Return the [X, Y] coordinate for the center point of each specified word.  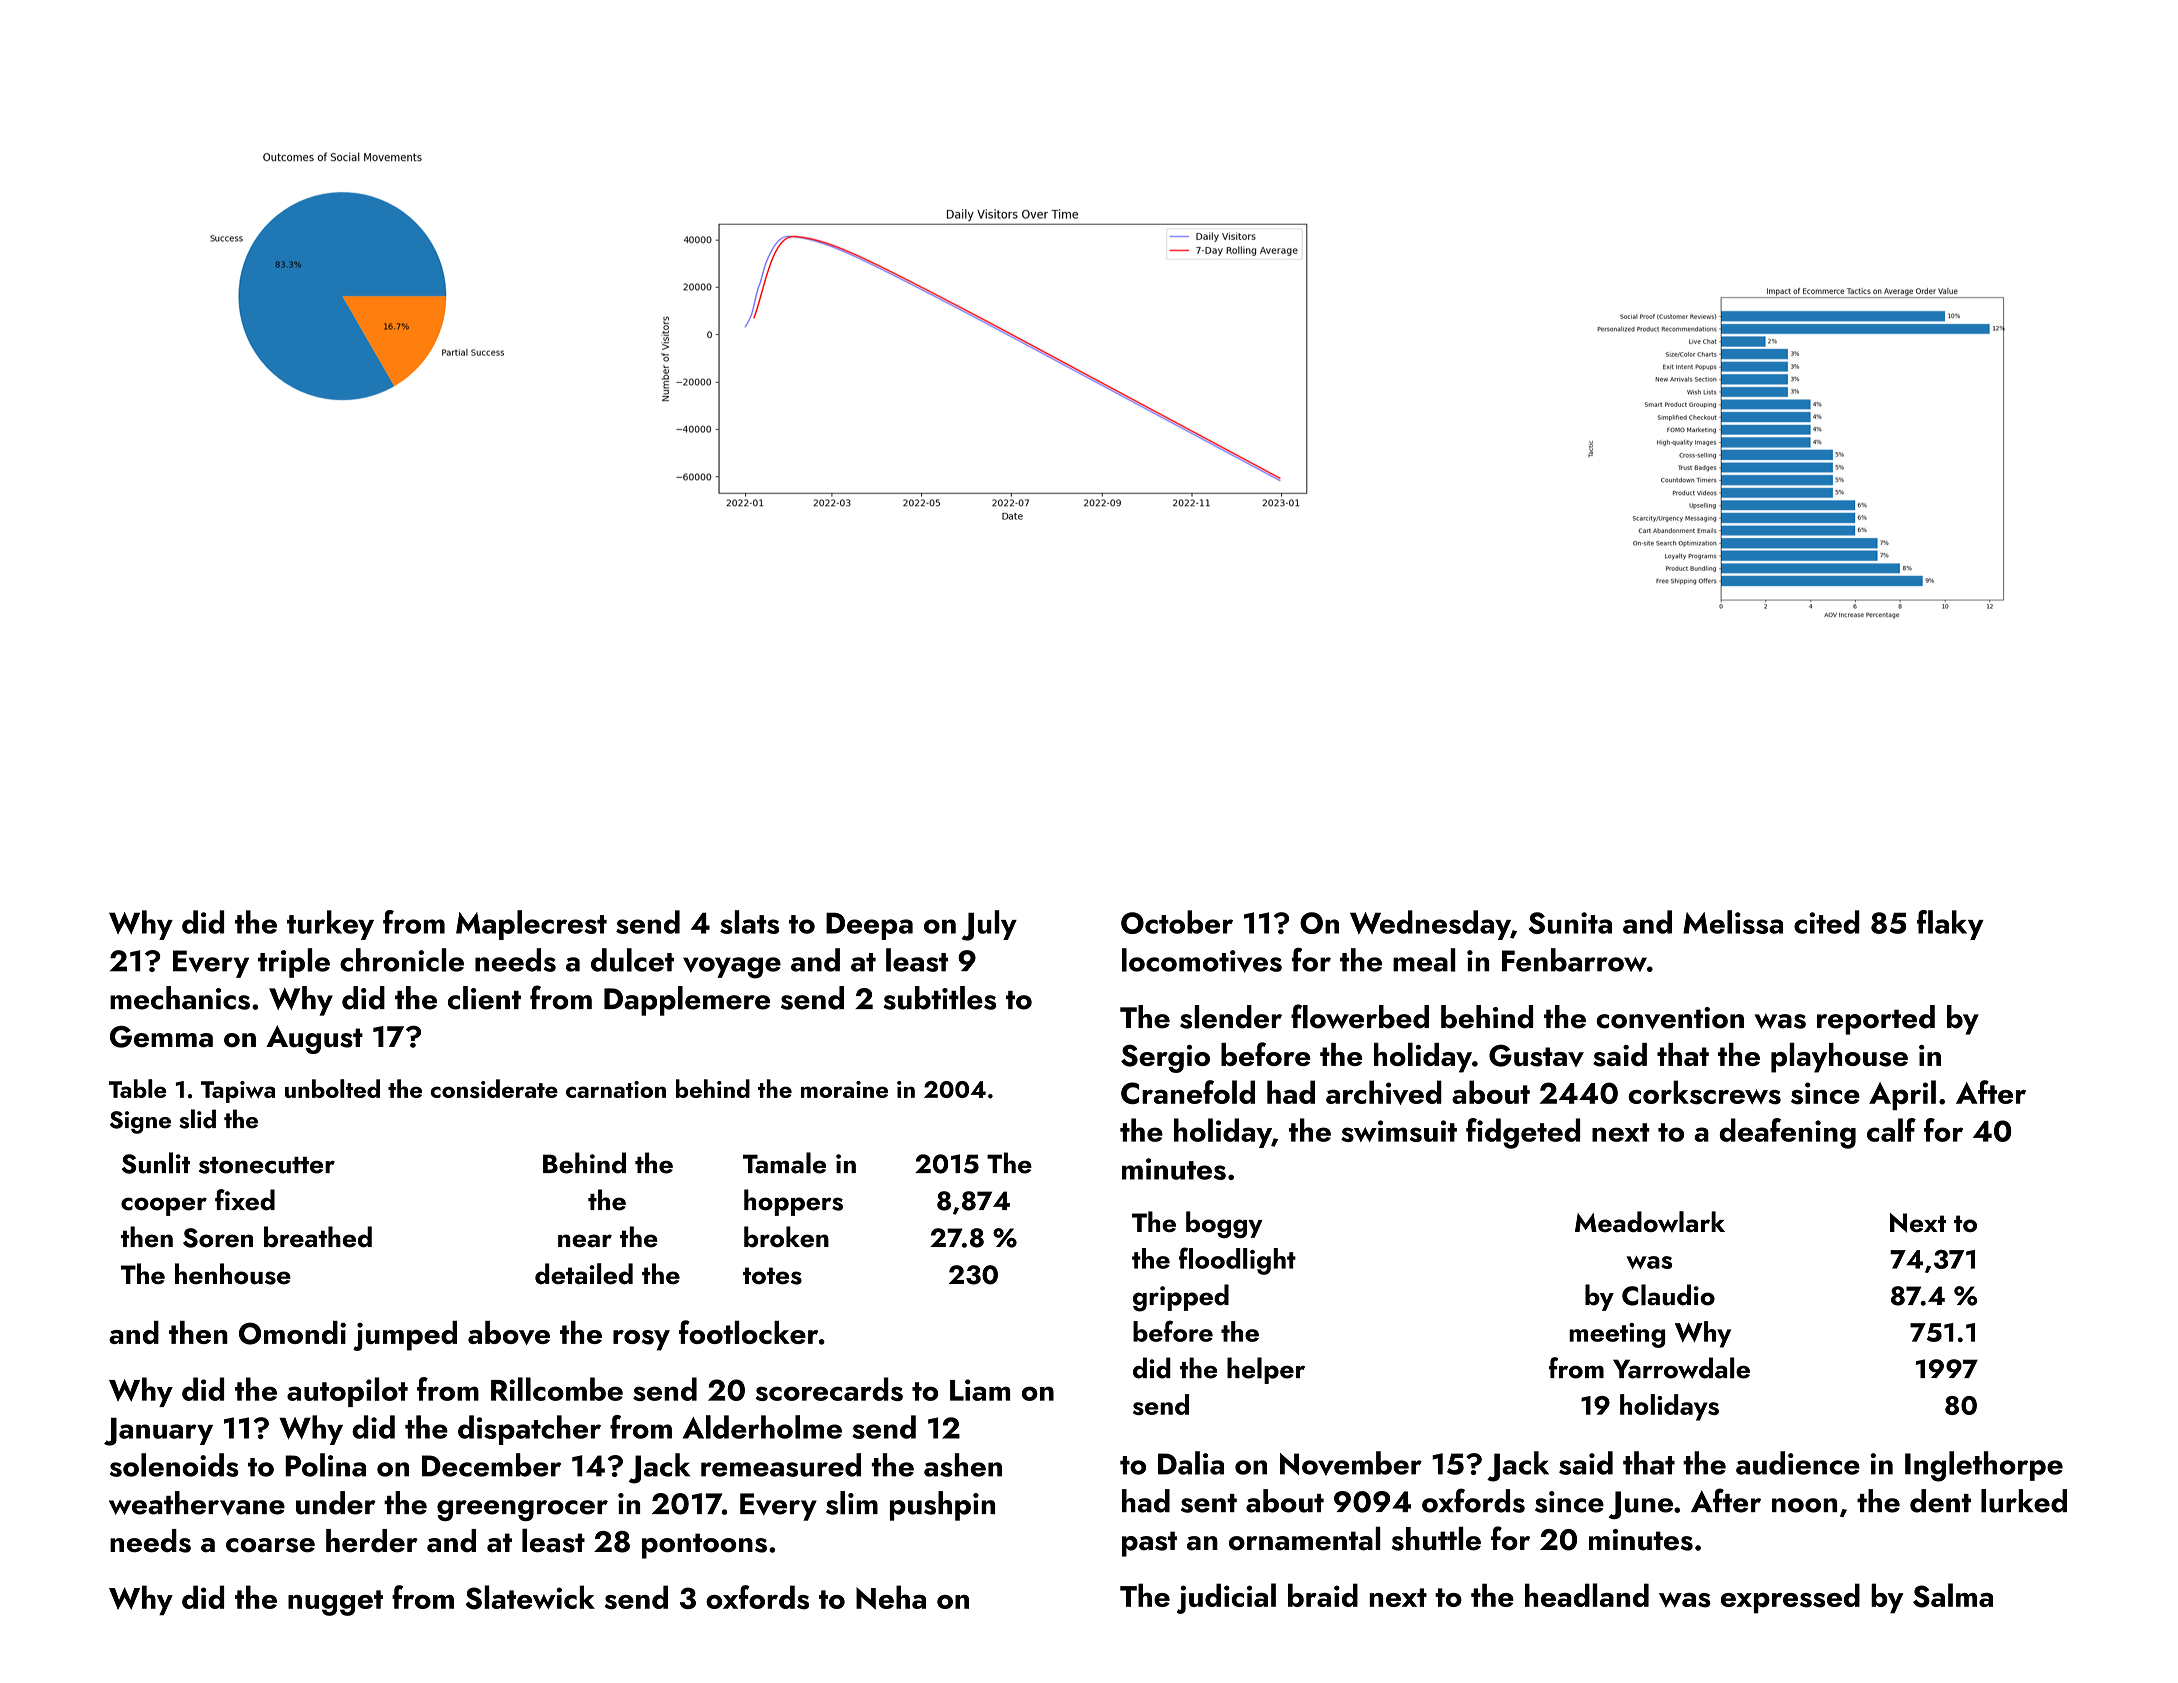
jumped [405, 1336]
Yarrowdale [1681, 1368]
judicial [1226, 1598]
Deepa [869, 926]
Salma [1953, 1595]
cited [1827, 922]
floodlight [1237, 1261]
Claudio [1668, 1295]
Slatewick [530, 1597]
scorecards [829, 1389]
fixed [245, 1200]
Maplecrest [531, 925]
